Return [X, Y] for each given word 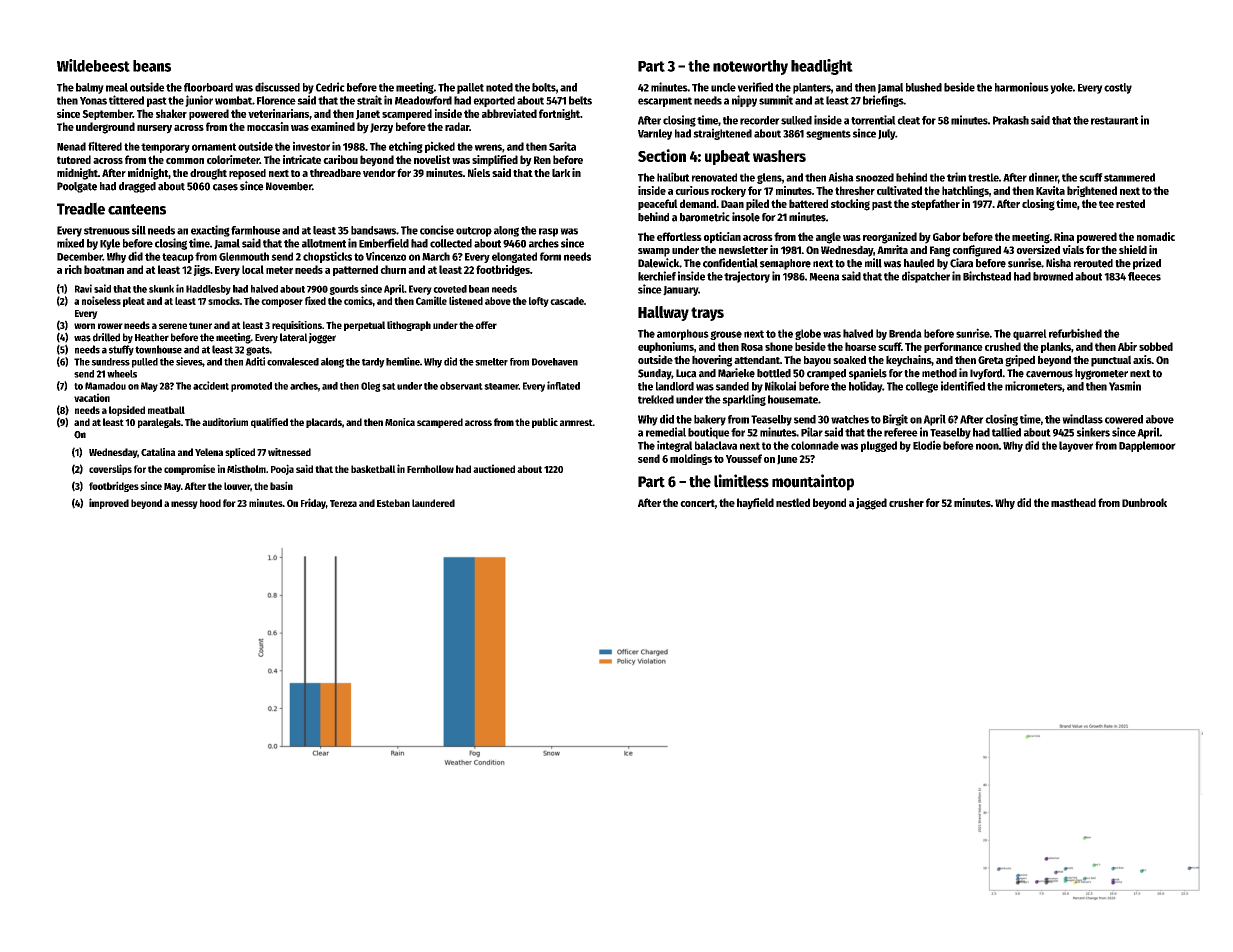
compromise [189, 469]
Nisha [1058, 263]
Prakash [1011, 120]
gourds [344, 290]
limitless [741, 481]
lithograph [409, 326]
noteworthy [750, 67]
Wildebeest [93, 65]
